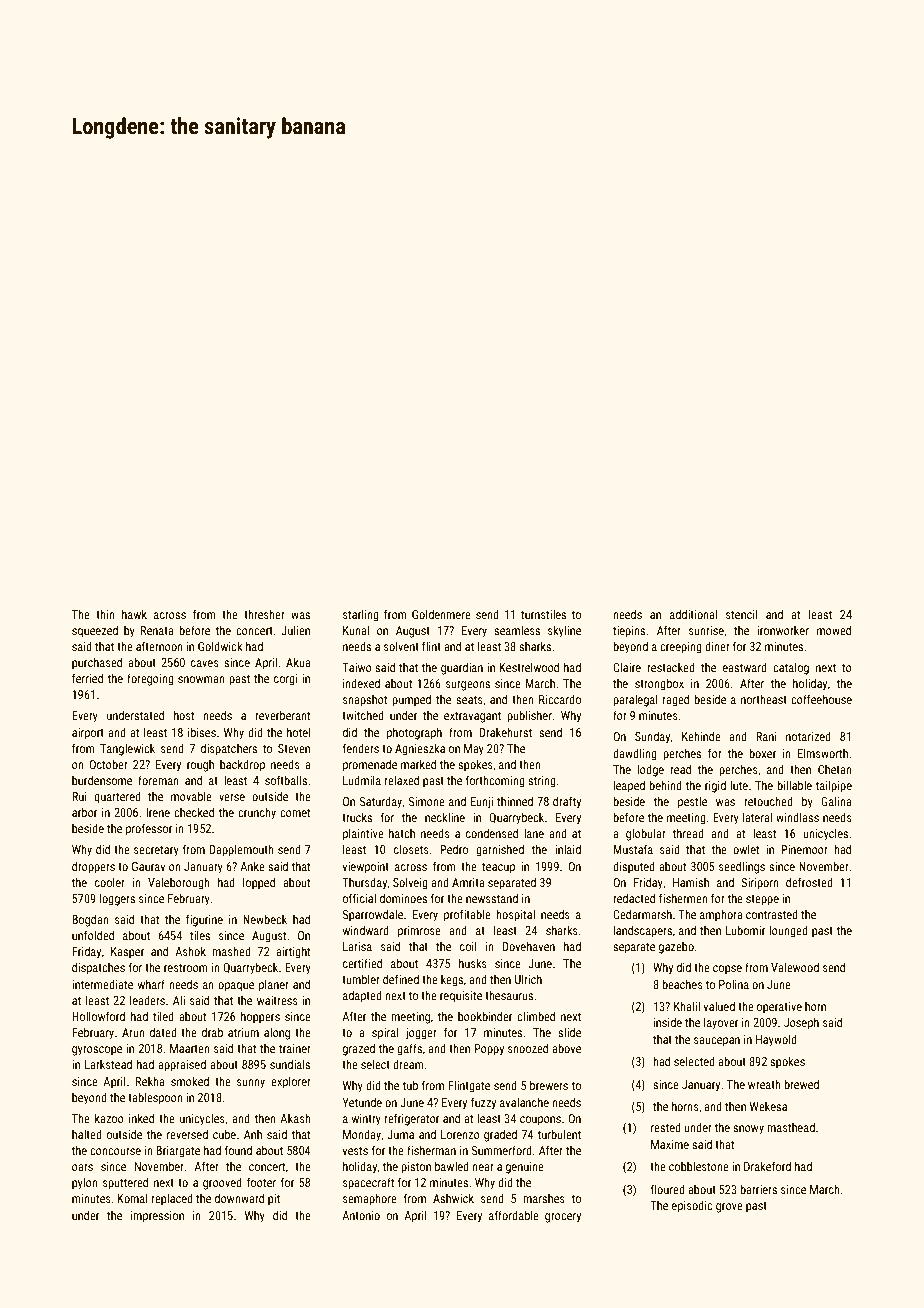 The height and width of the page is (1308, 924). I want to click on Antonio, so click(361, 1215).
